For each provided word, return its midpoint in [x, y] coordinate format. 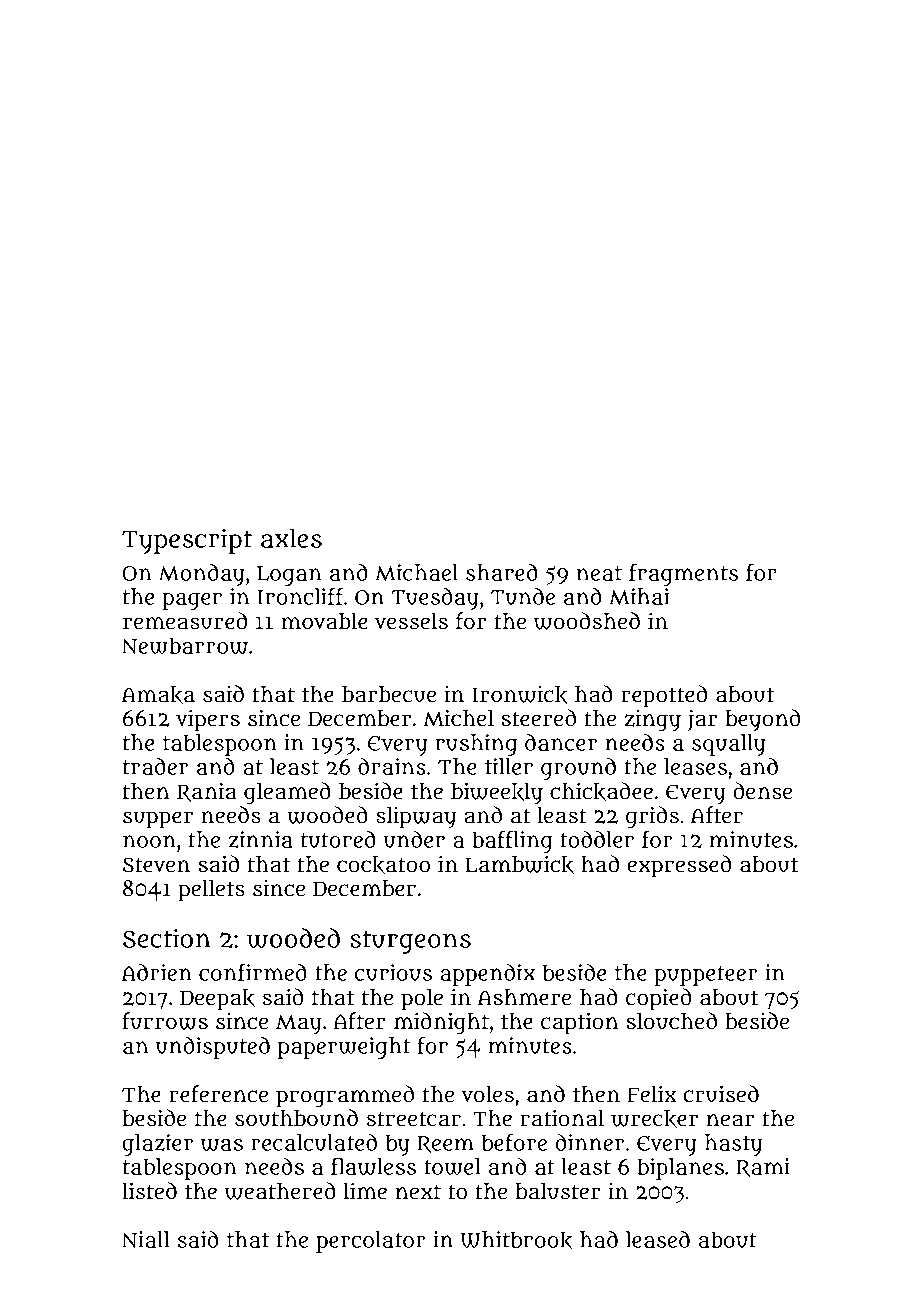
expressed [679, 866]
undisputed [213, 1048]
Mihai [639, 596]
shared [502, 572]
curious [393, 972]
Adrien [157, 972]
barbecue [389, 694]
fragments [683, 575]
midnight [441, 1023]
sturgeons [410, 942]
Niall [146, 1239]
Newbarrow [185, 645]
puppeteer [706, 976]
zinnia [261, 839]
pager [192, 601]
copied [659, 999]
